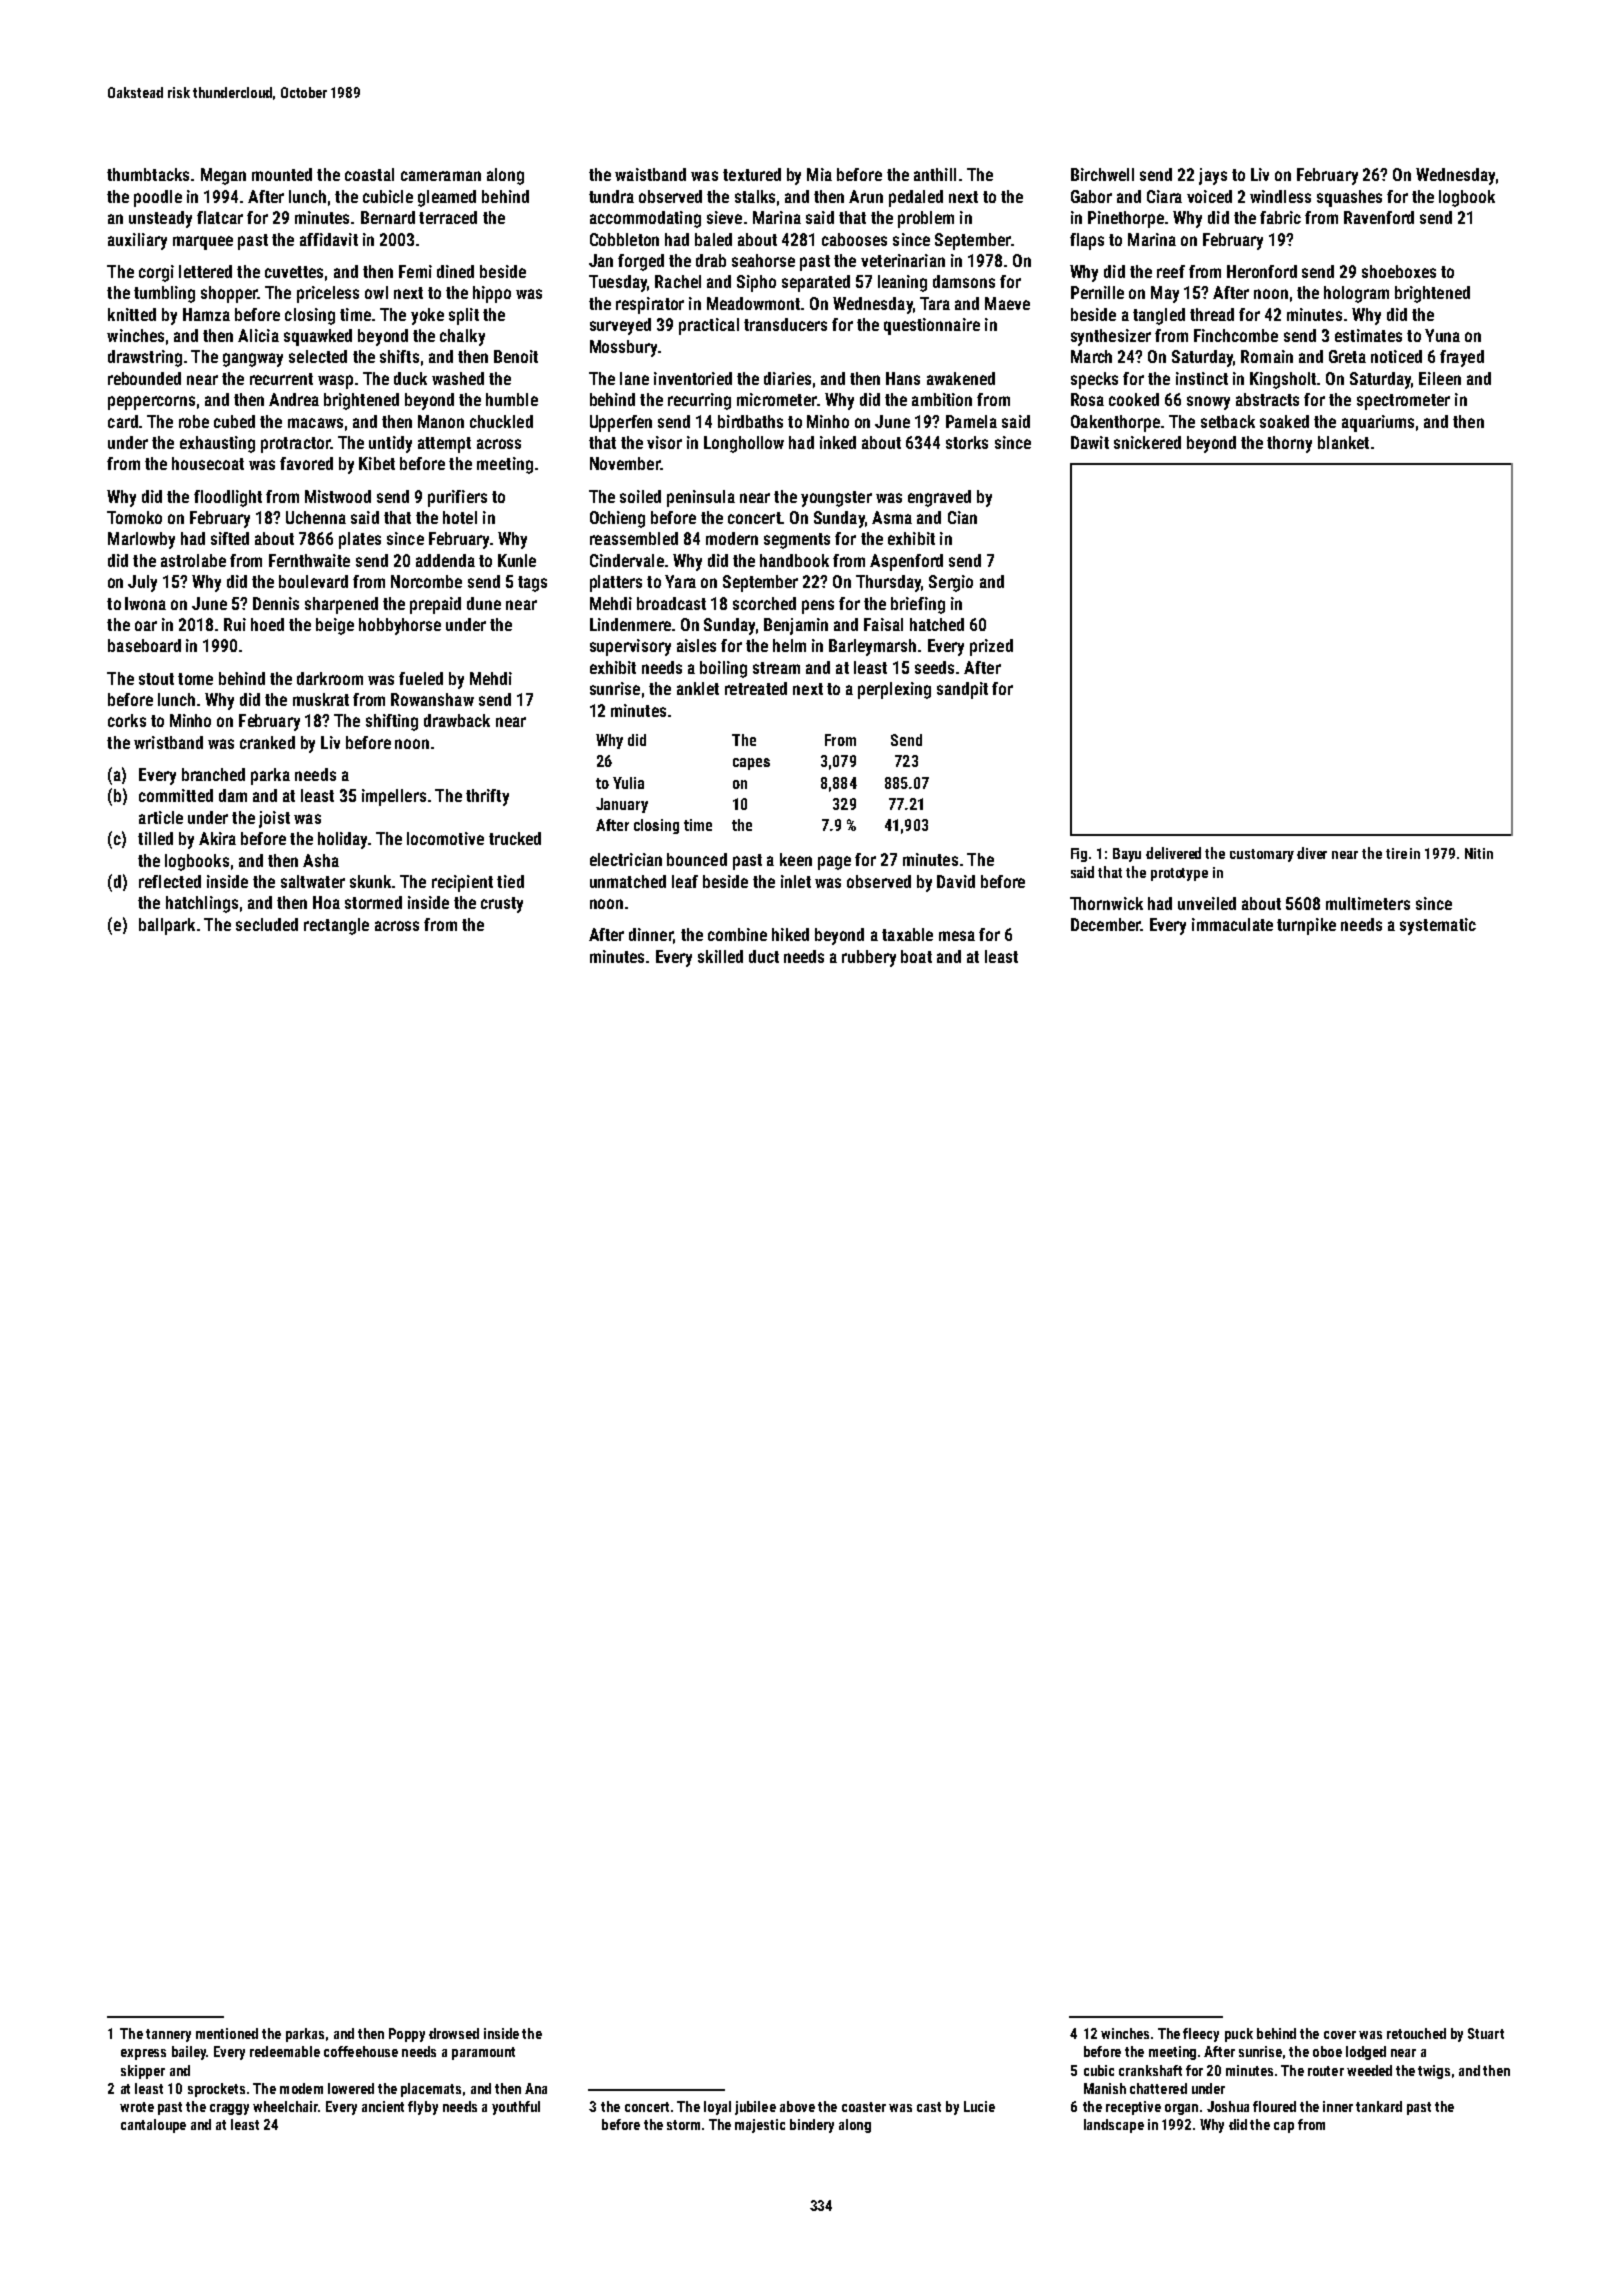  What do you see at coordinates (630, 624) in the document?
I see `Lindenmere` at bounding box center [630, 624].
